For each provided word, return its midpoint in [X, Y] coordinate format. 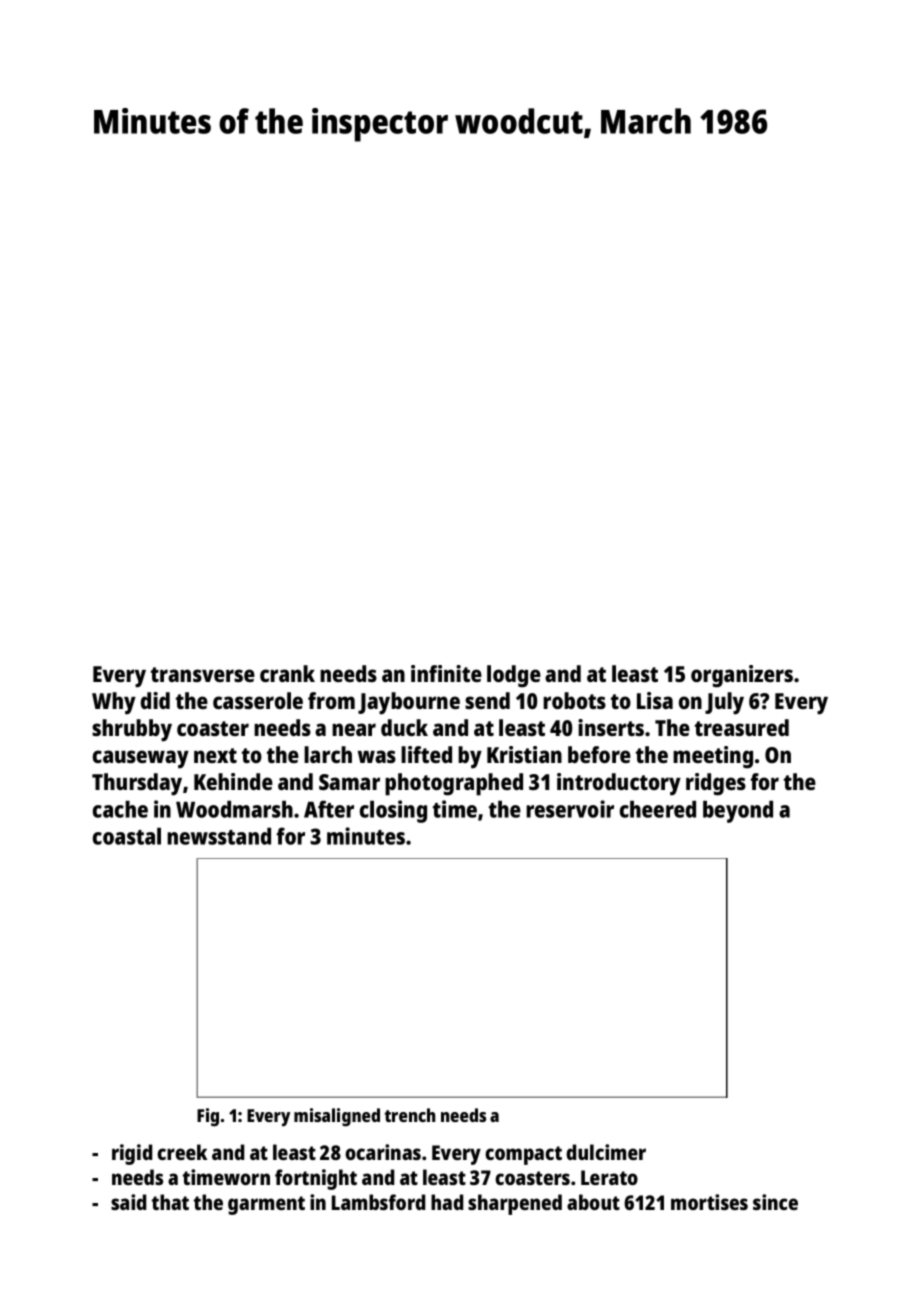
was [377, 756]
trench [409, 1115]
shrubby [132, 730]
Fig [208, 1117]
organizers [742, 676]
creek [182, 1152]
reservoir [570, 809]
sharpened [515, 1204]
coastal [127, 836]
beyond [738, 812]
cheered [658, 809]
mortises [709, 1202]
